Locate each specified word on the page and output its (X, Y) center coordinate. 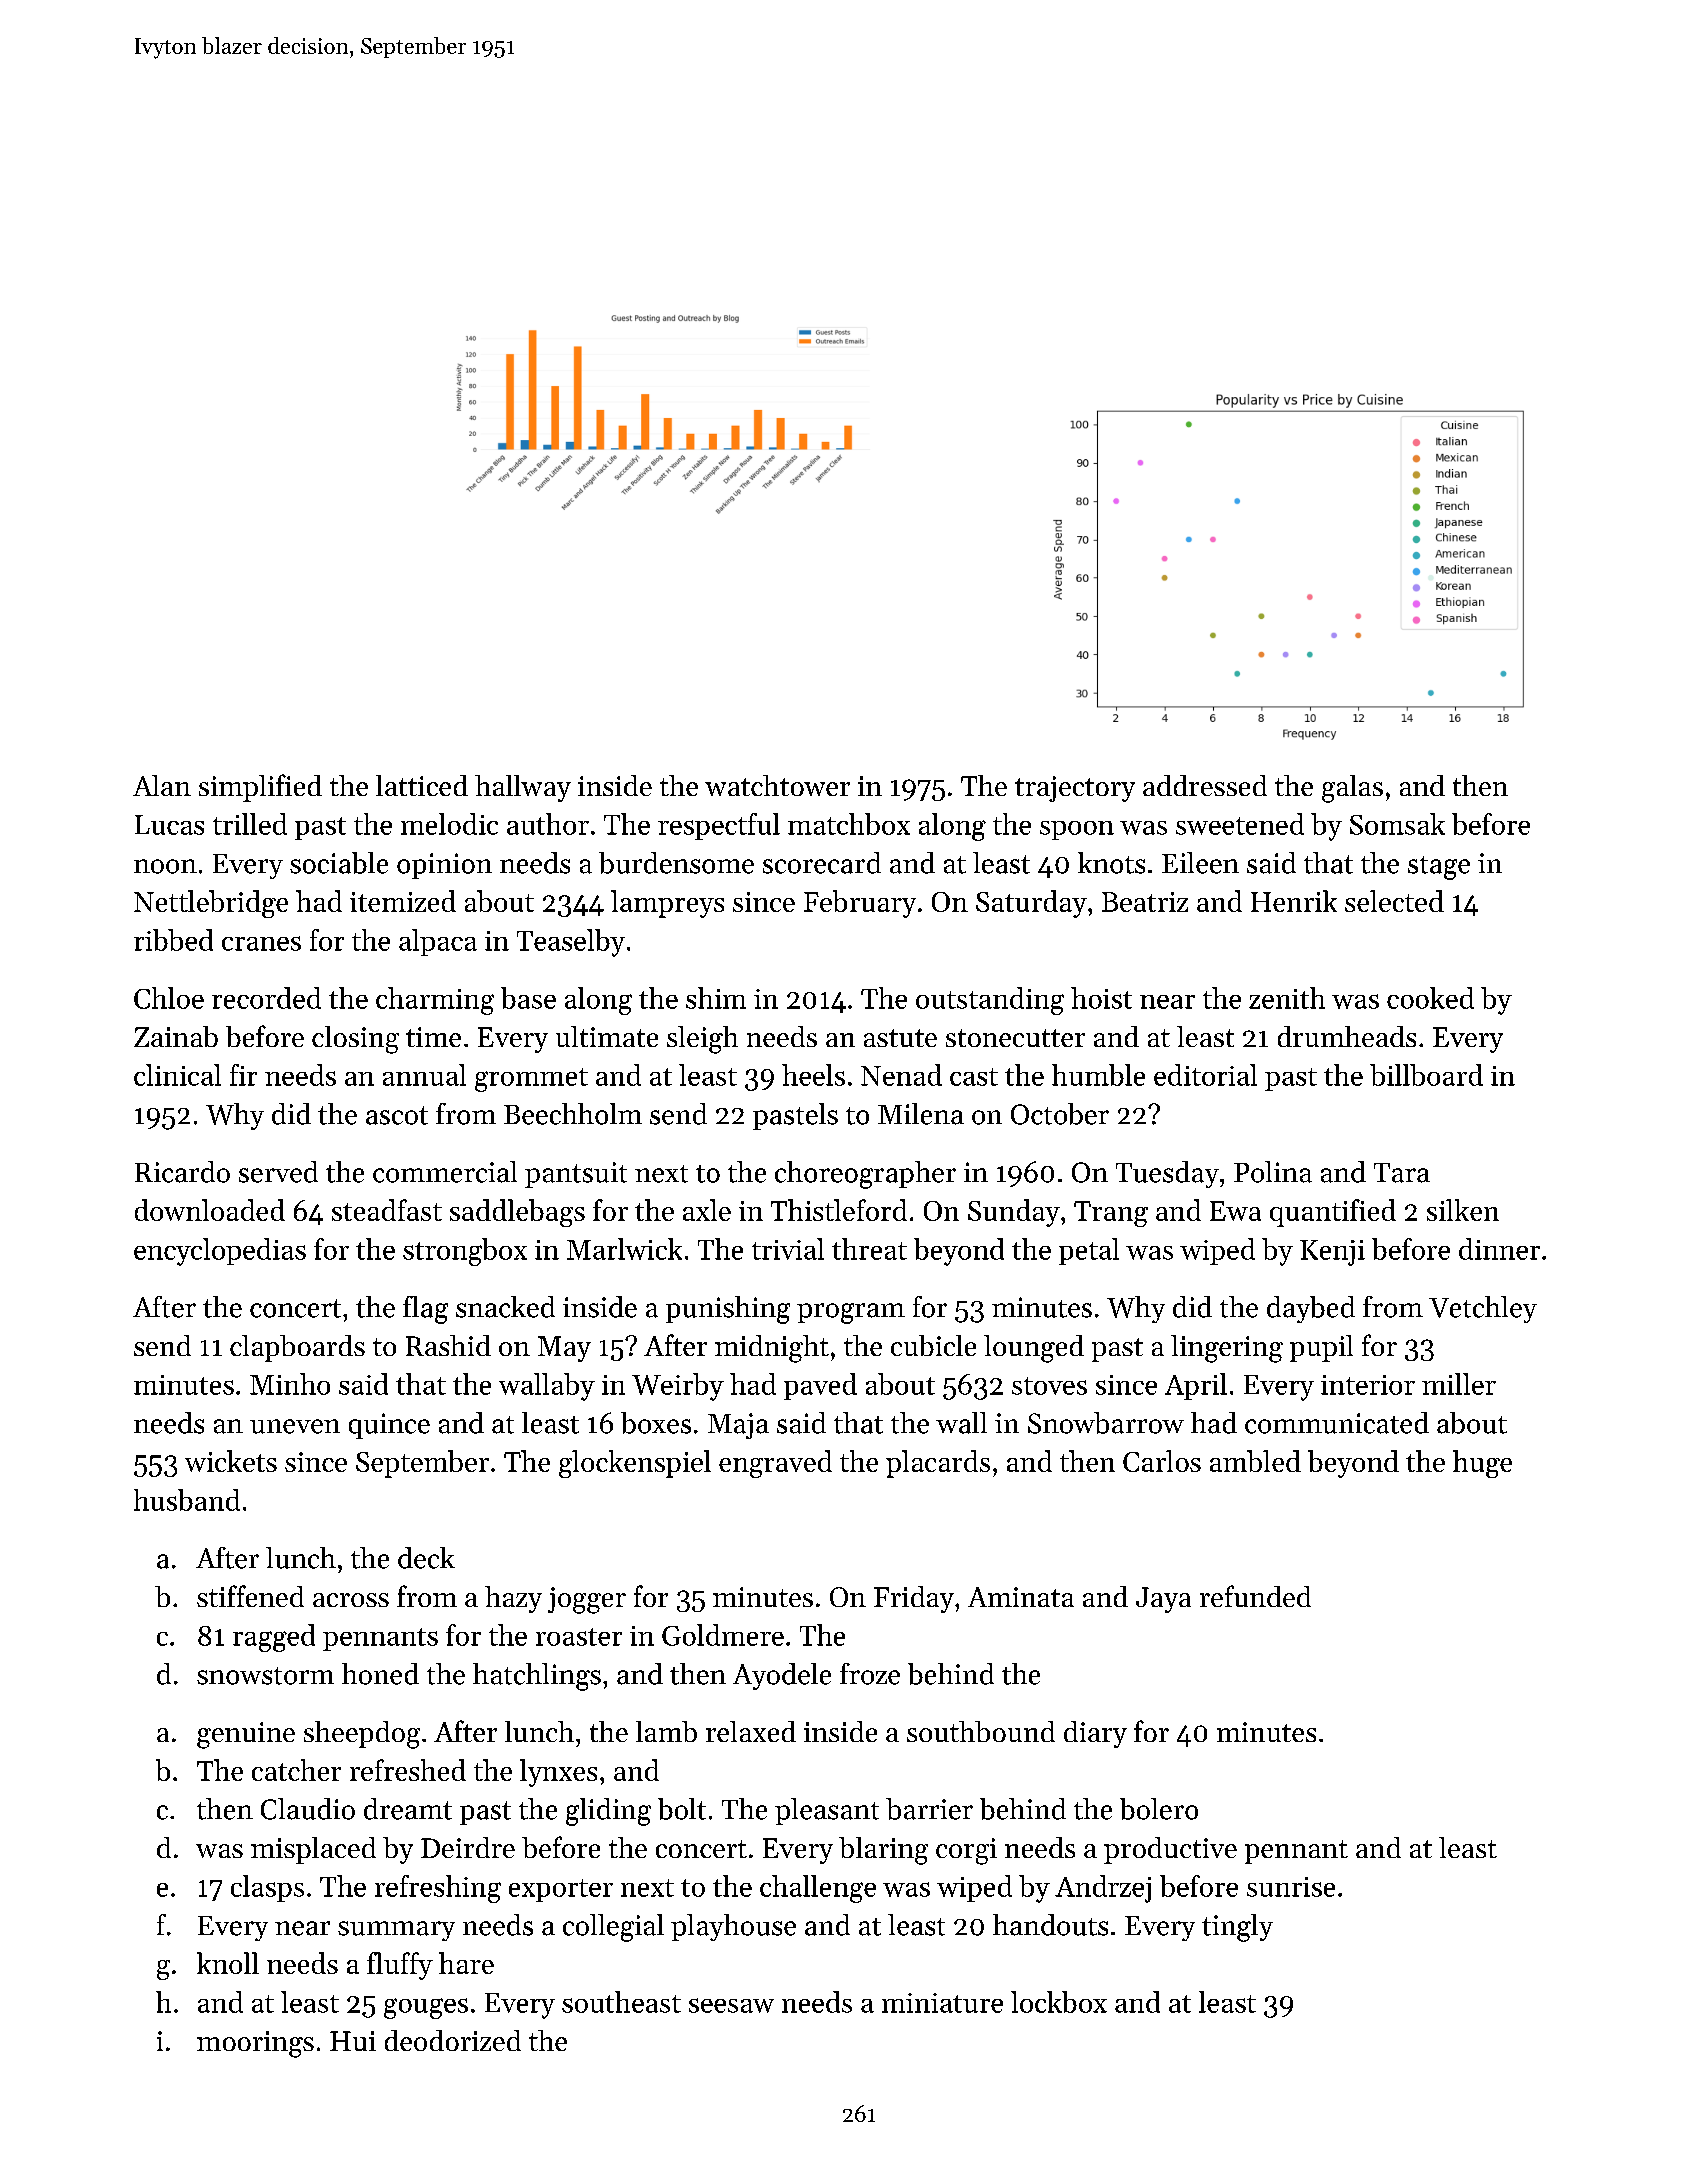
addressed (1205, 785)
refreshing (438, 1889)
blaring (883, 1851)
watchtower (777, 785)
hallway (523, 788)
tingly (1237, 1928)
